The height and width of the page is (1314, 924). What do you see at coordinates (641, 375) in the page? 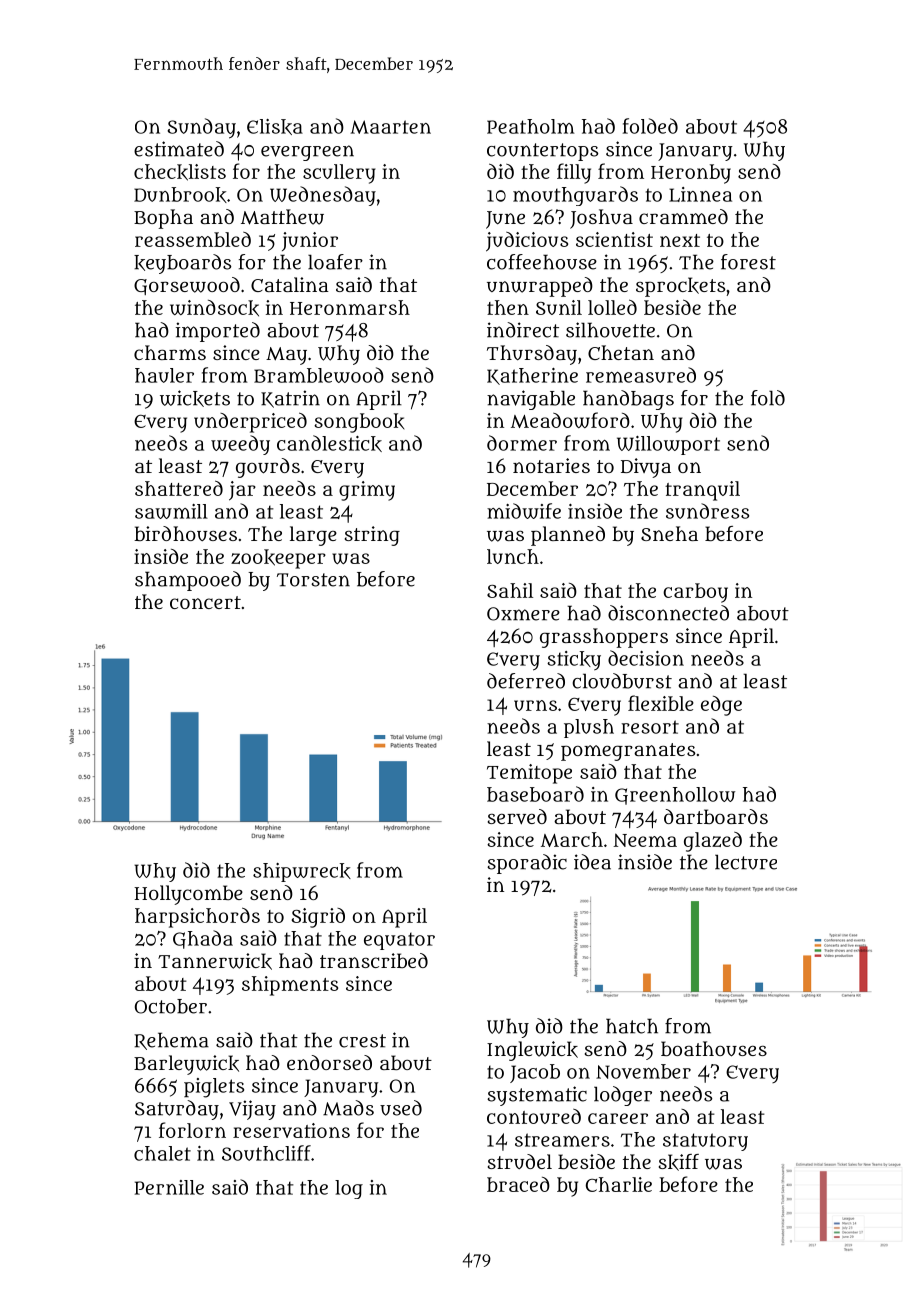
I see `remeasured` at bounding box center [641, 375].
